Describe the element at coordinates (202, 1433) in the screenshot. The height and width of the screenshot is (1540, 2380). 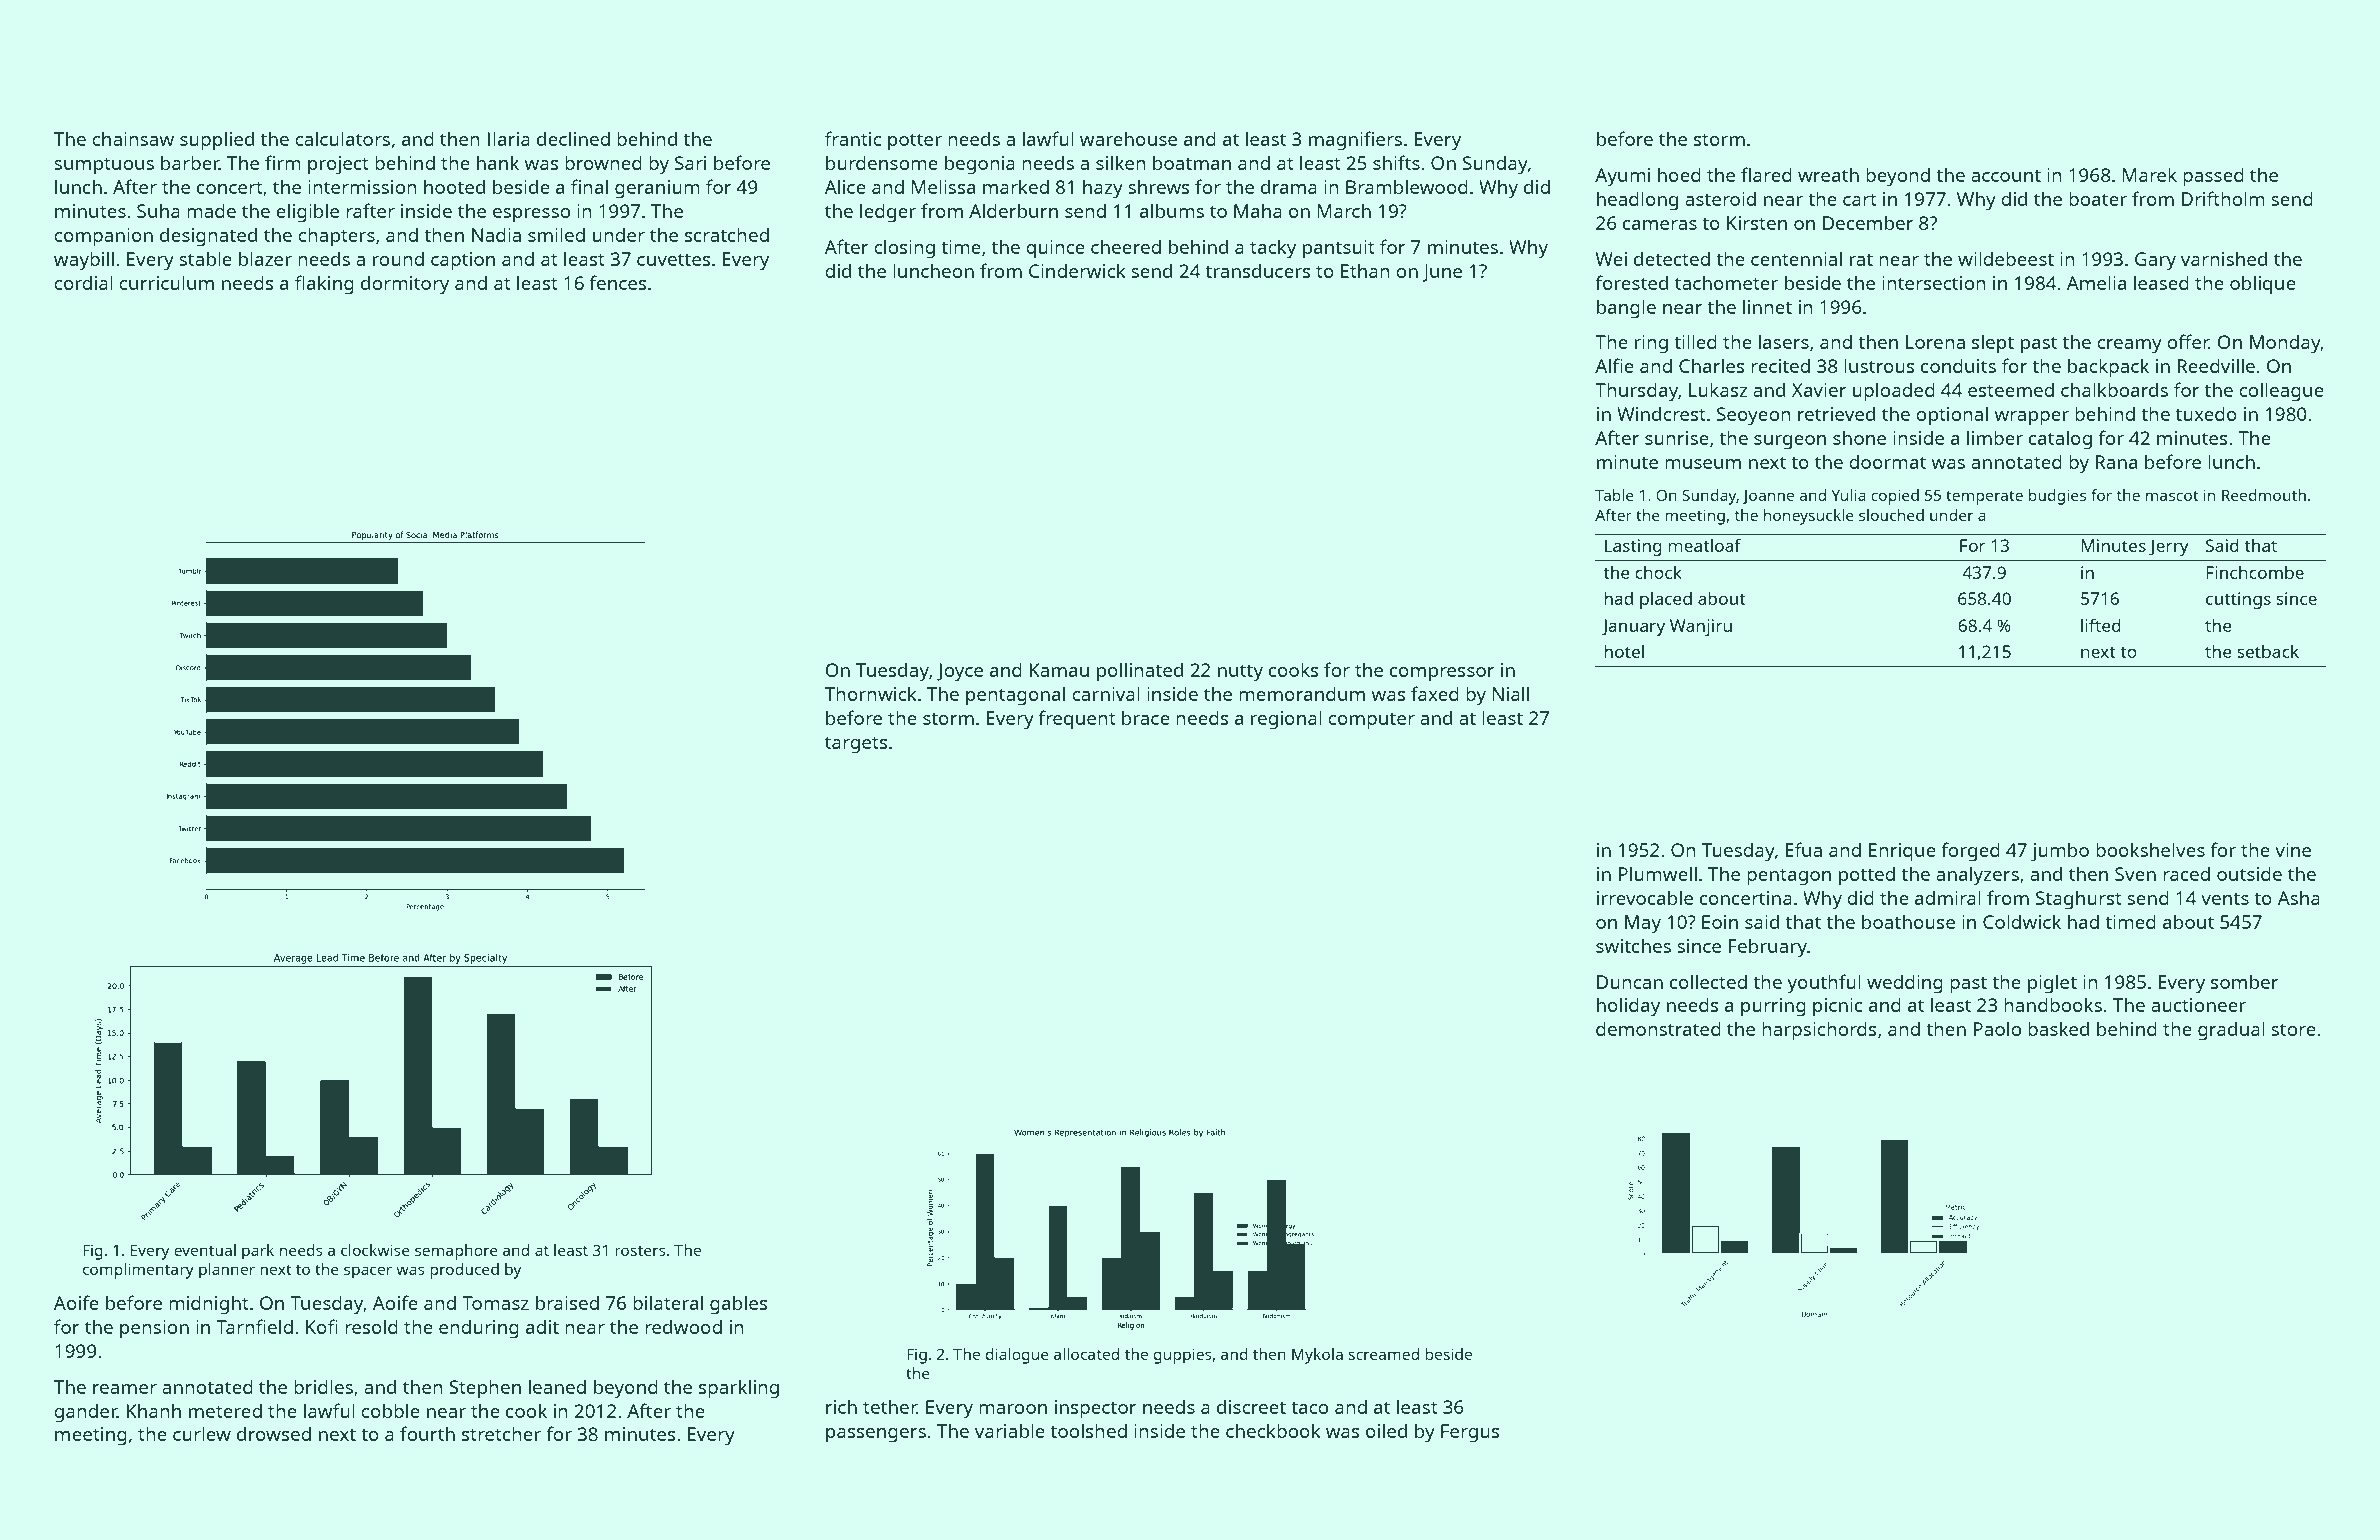
I see `curlew` at that location.
